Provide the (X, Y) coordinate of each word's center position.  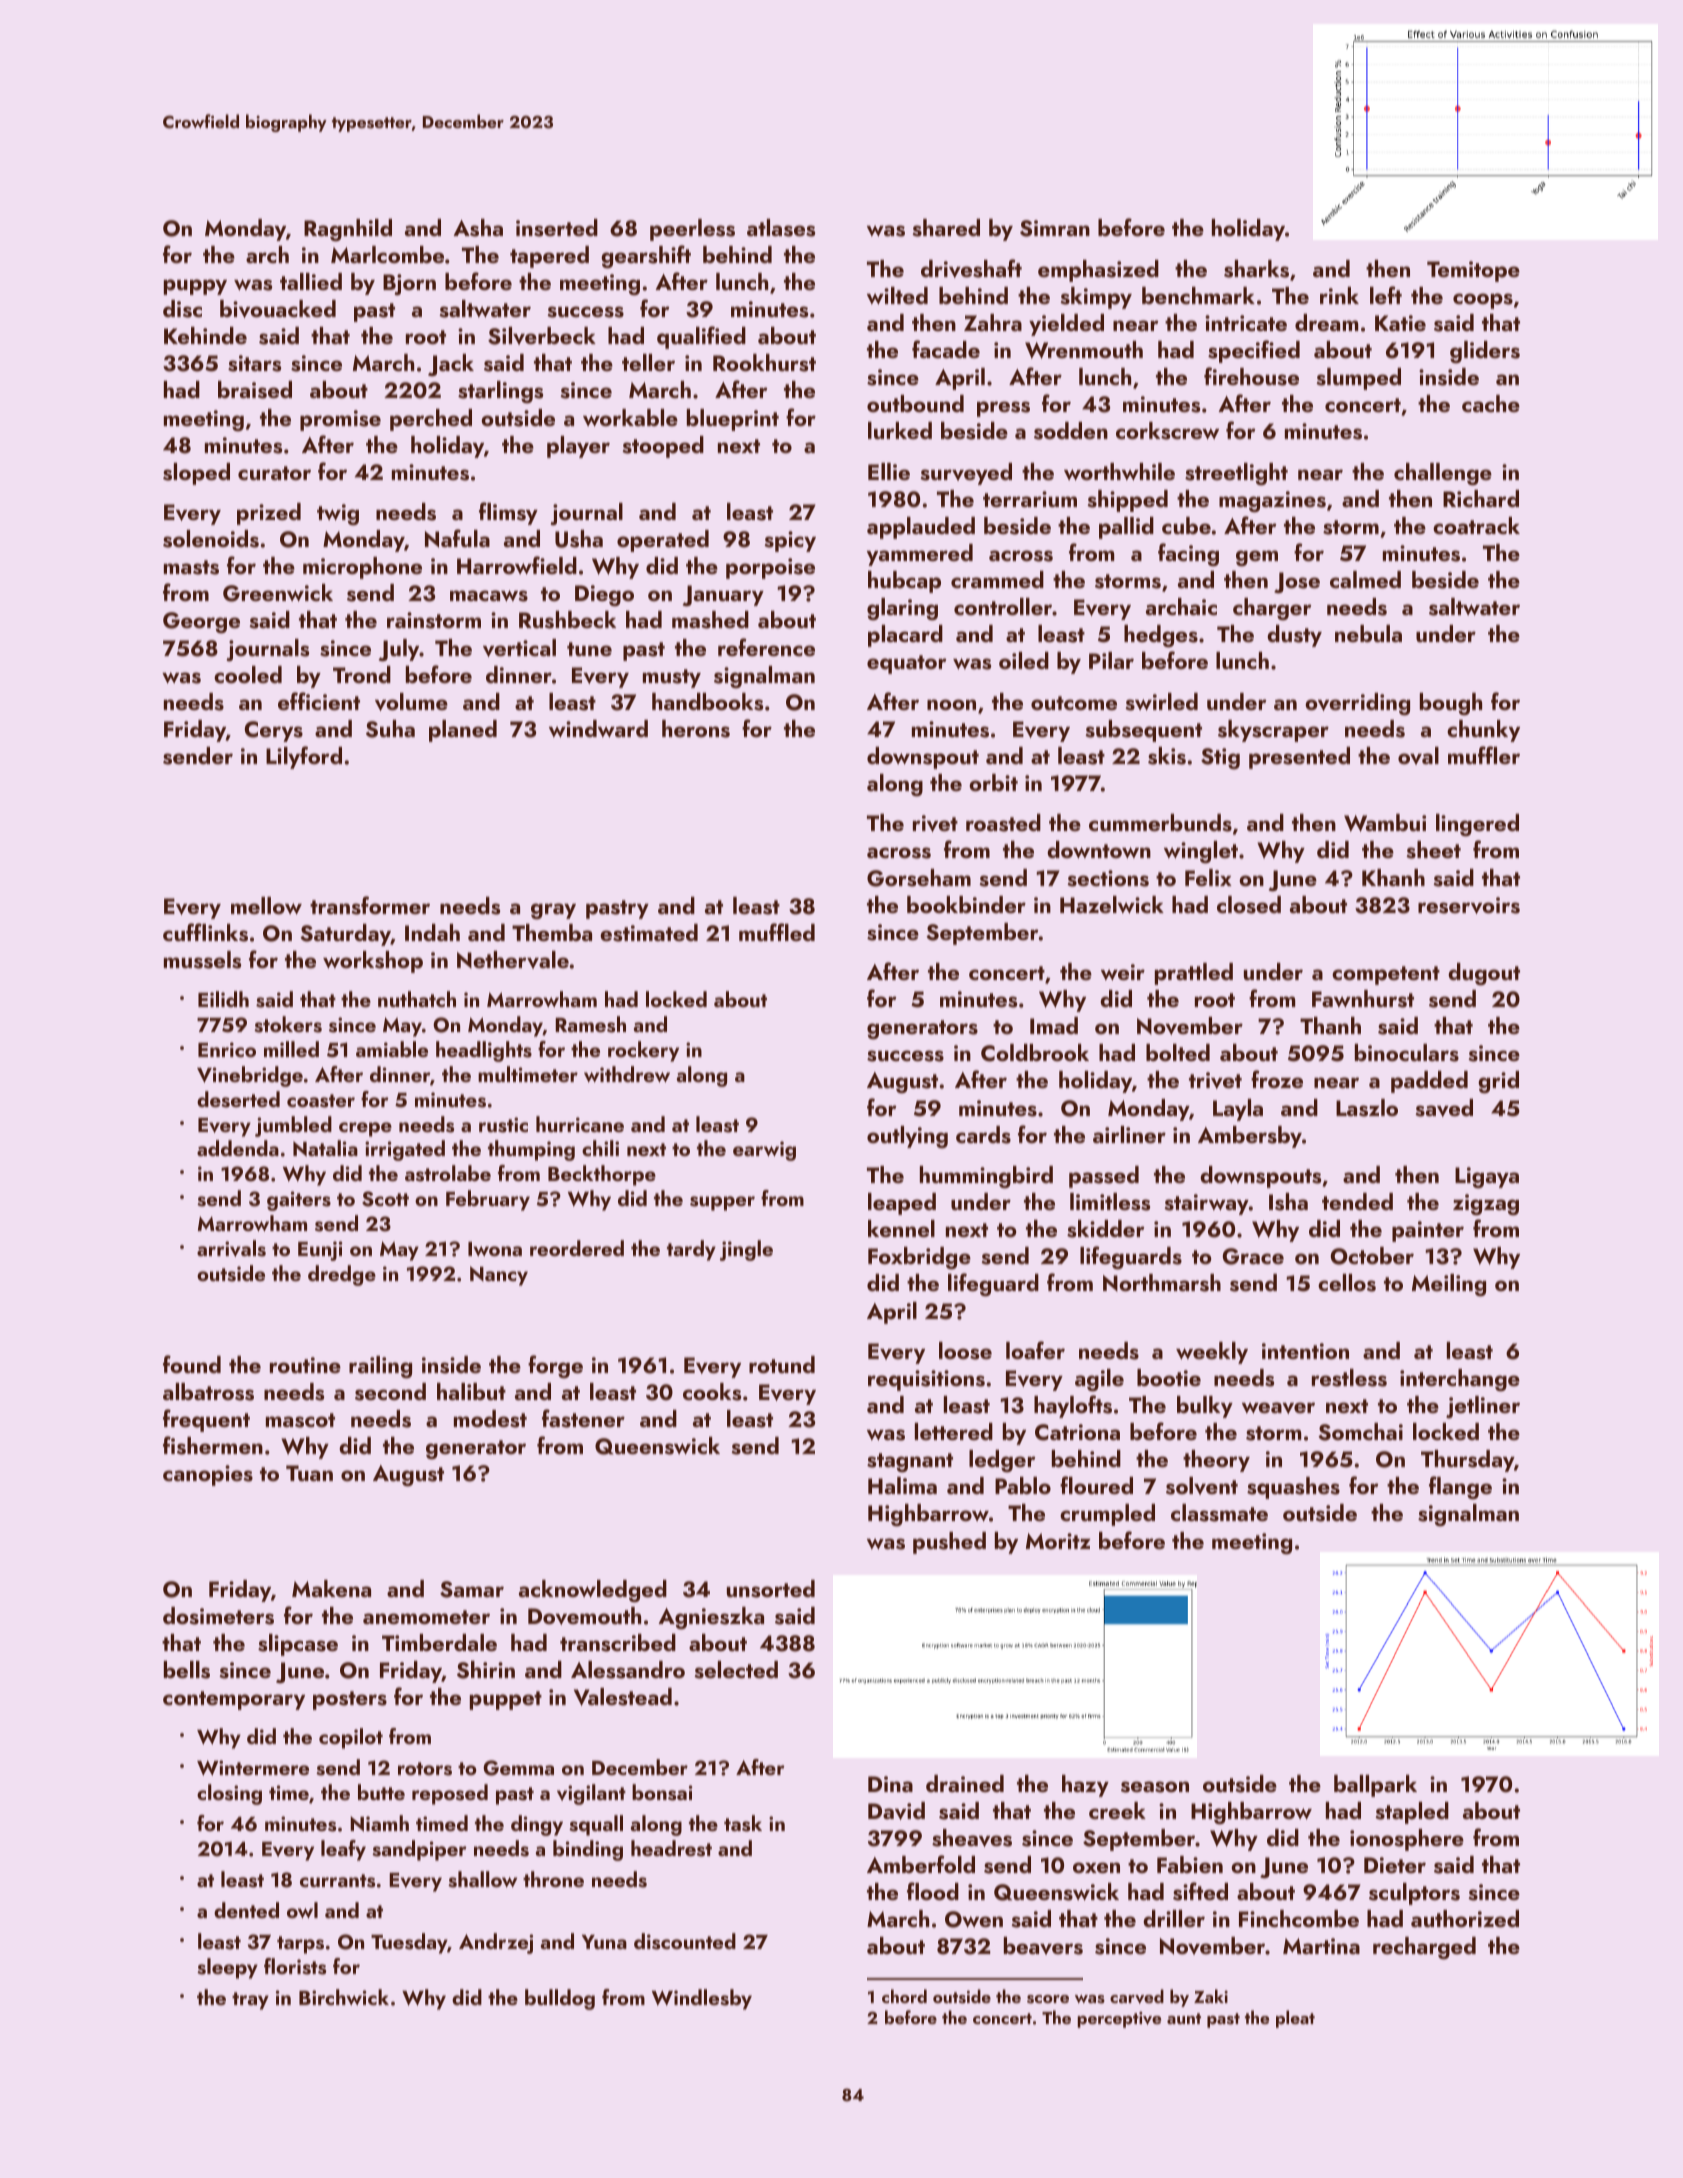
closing (229, 1794)
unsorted (771, 1589)
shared (946, 228)
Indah (432, 932)
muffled (777, 932)
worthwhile (1119, 471)
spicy (790, 541)
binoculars (1407, 1053)
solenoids (211, 539)
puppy (195, 287)
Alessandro (628, 1670)
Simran (1055, 228)
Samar (472, 1589)
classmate (1219, 1513)
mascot (300, 1420)
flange (1460, 1487)
